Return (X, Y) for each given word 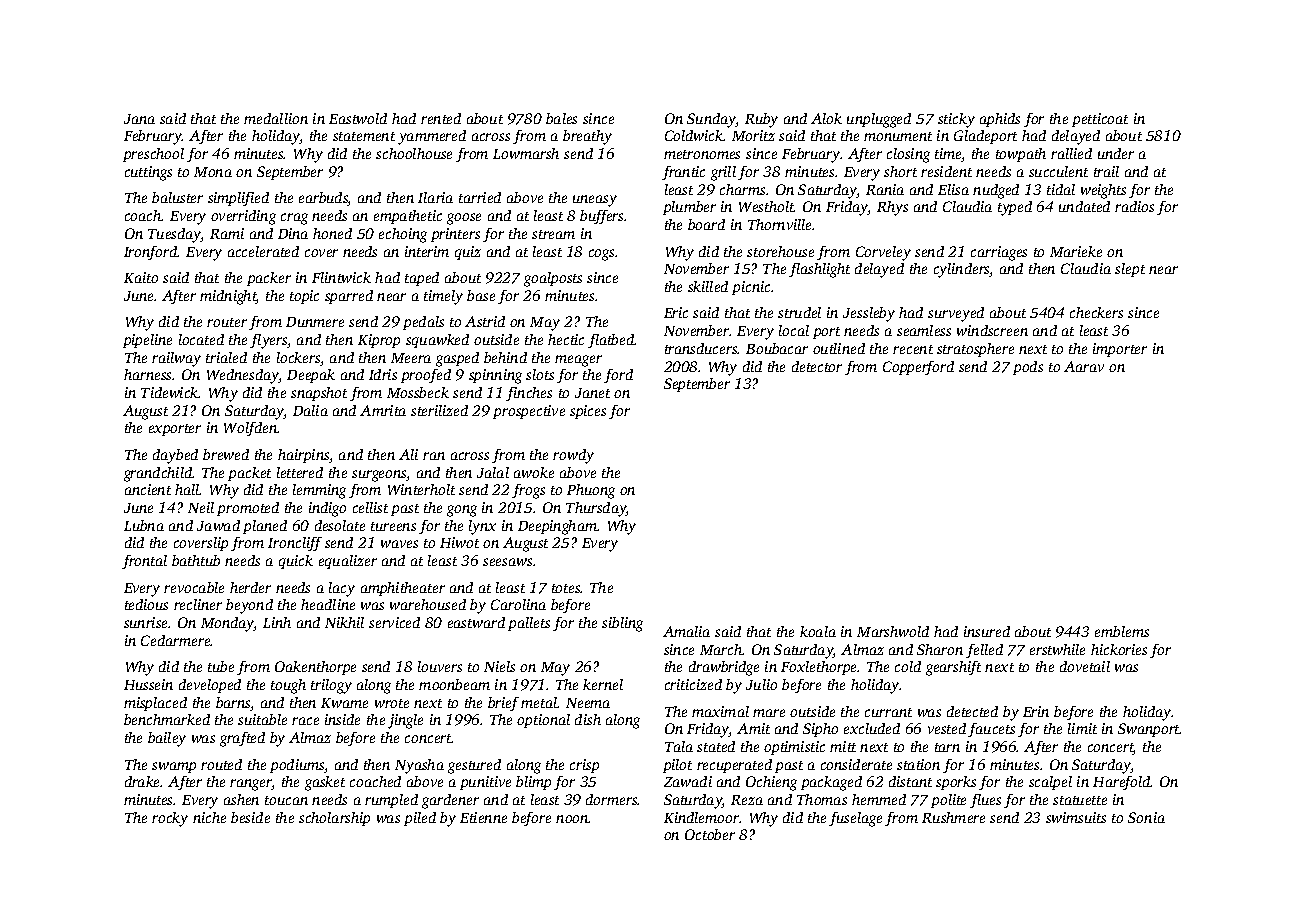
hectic (566, 339)
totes (566, 588)
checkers (1096, 312)
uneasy (595, 201)
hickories (1119, 649)
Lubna (144, 525)
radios (1134, 206)
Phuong (591, 491)
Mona (213, 172)
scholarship (334, 819)
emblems (1122, 631)
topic (304, 297)
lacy (342, 589)
